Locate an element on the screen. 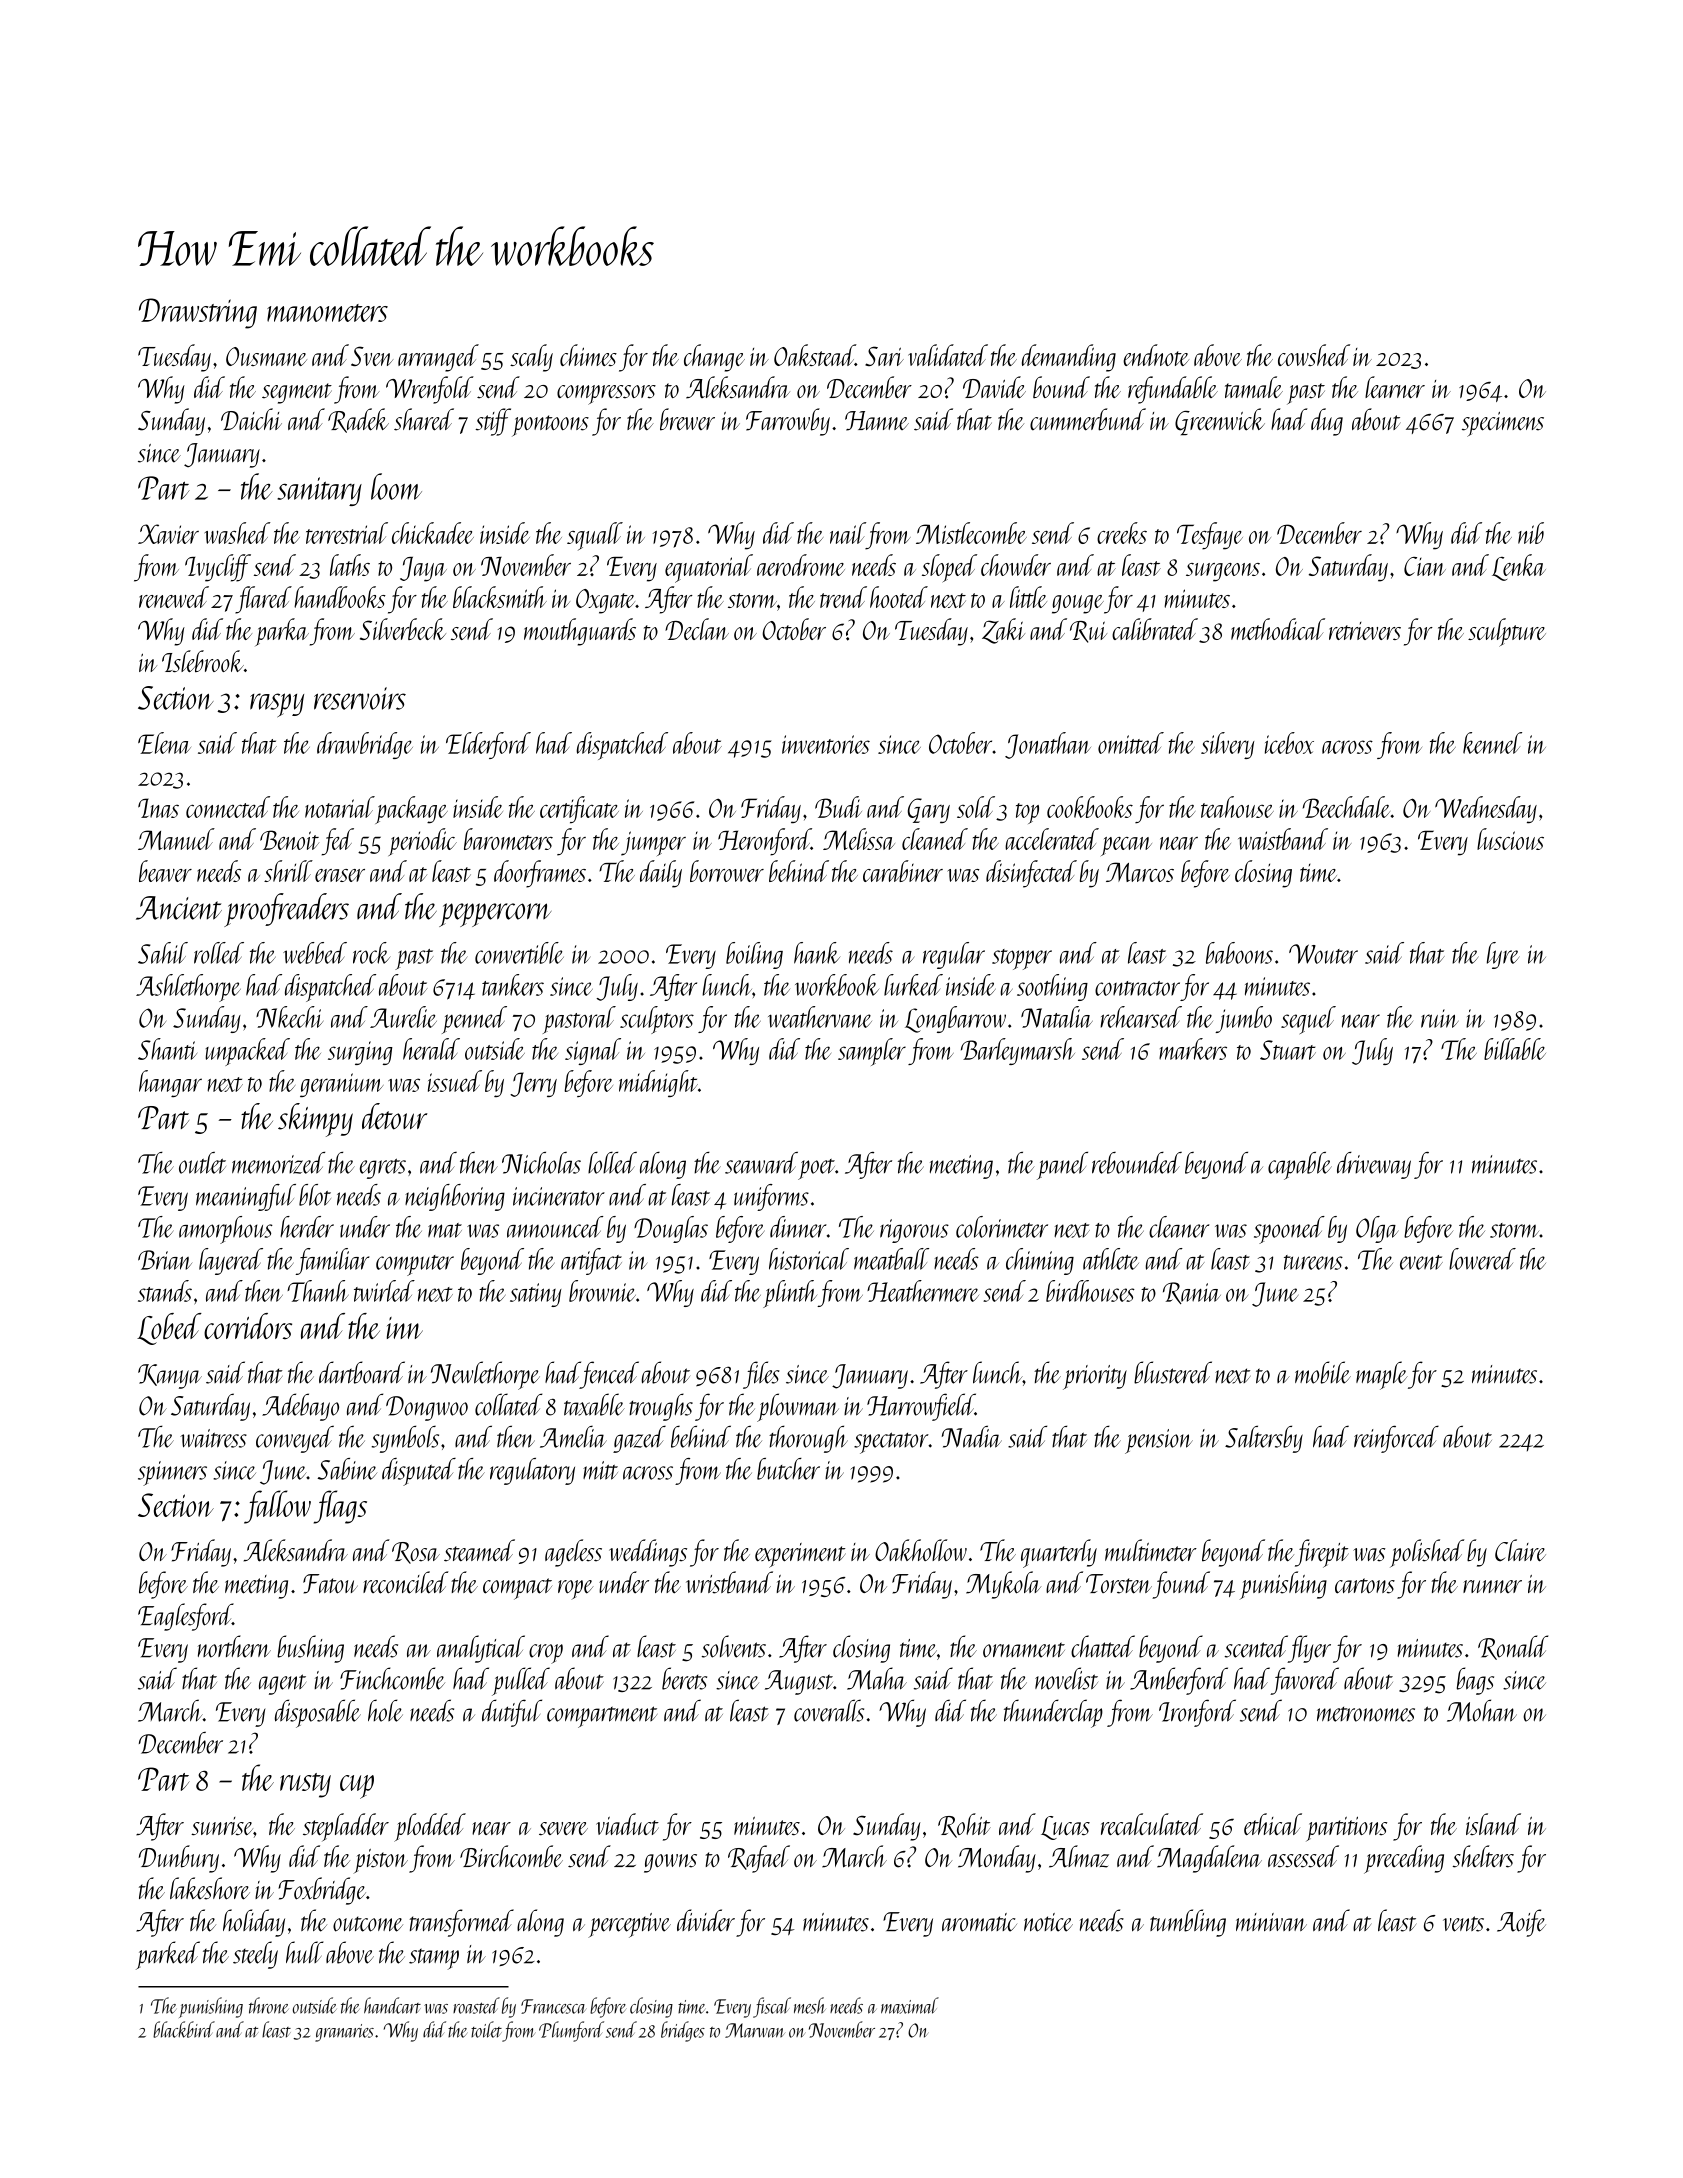  herder is located at coordinates (307, 1227).
